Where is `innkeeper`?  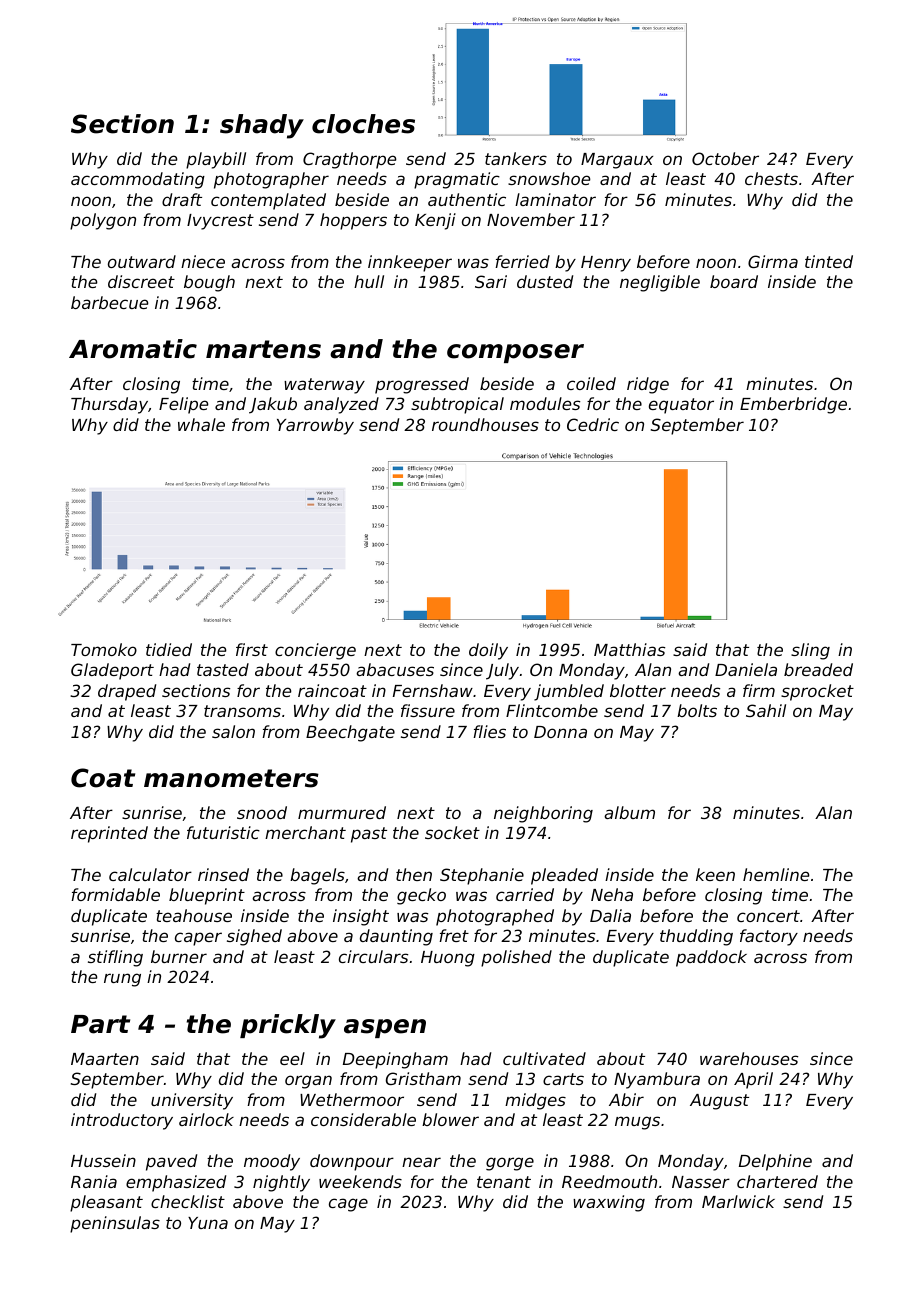 innkeeper is located at coordinates (410, 263).
